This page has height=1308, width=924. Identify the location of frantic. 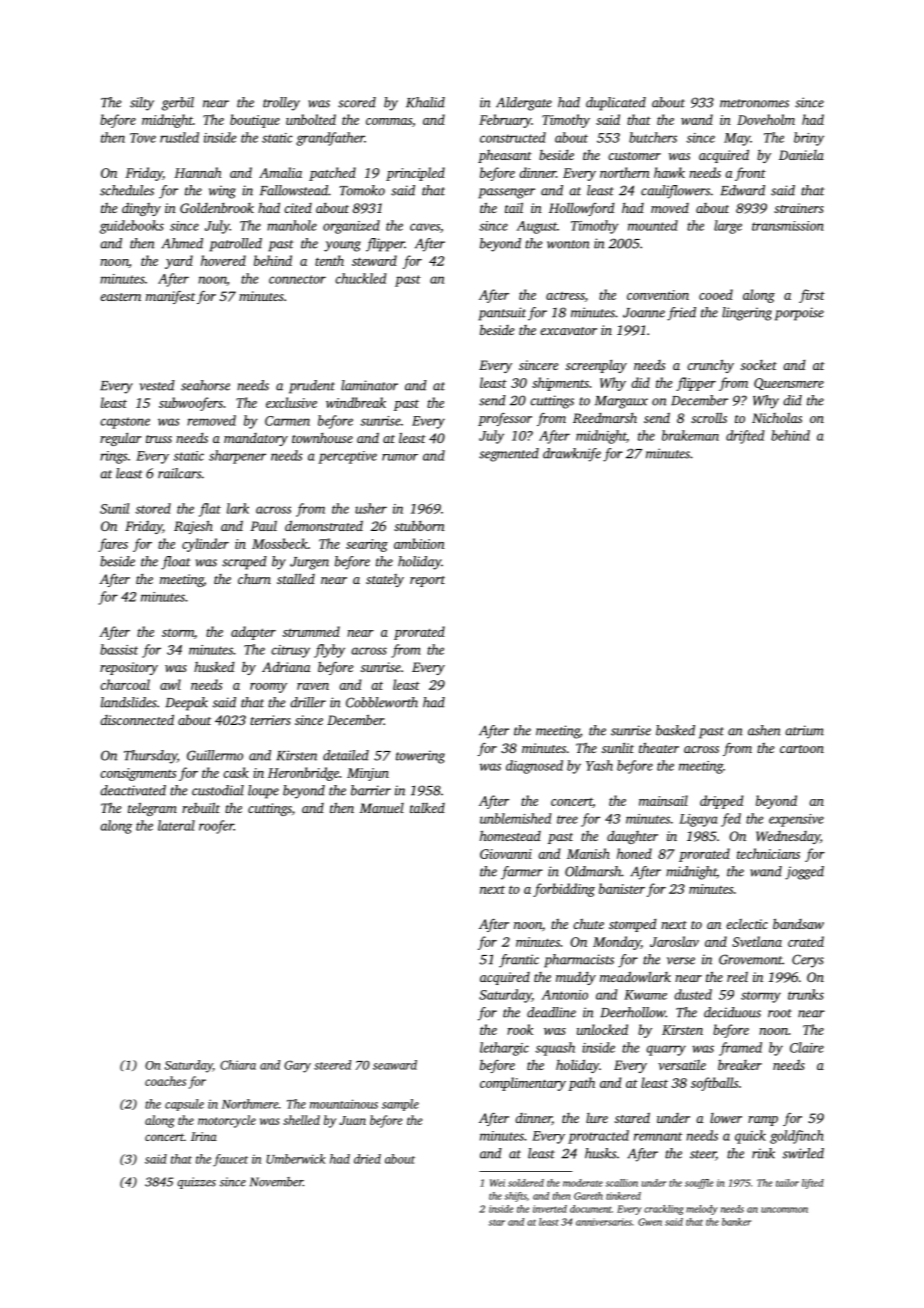
(519, 961).
